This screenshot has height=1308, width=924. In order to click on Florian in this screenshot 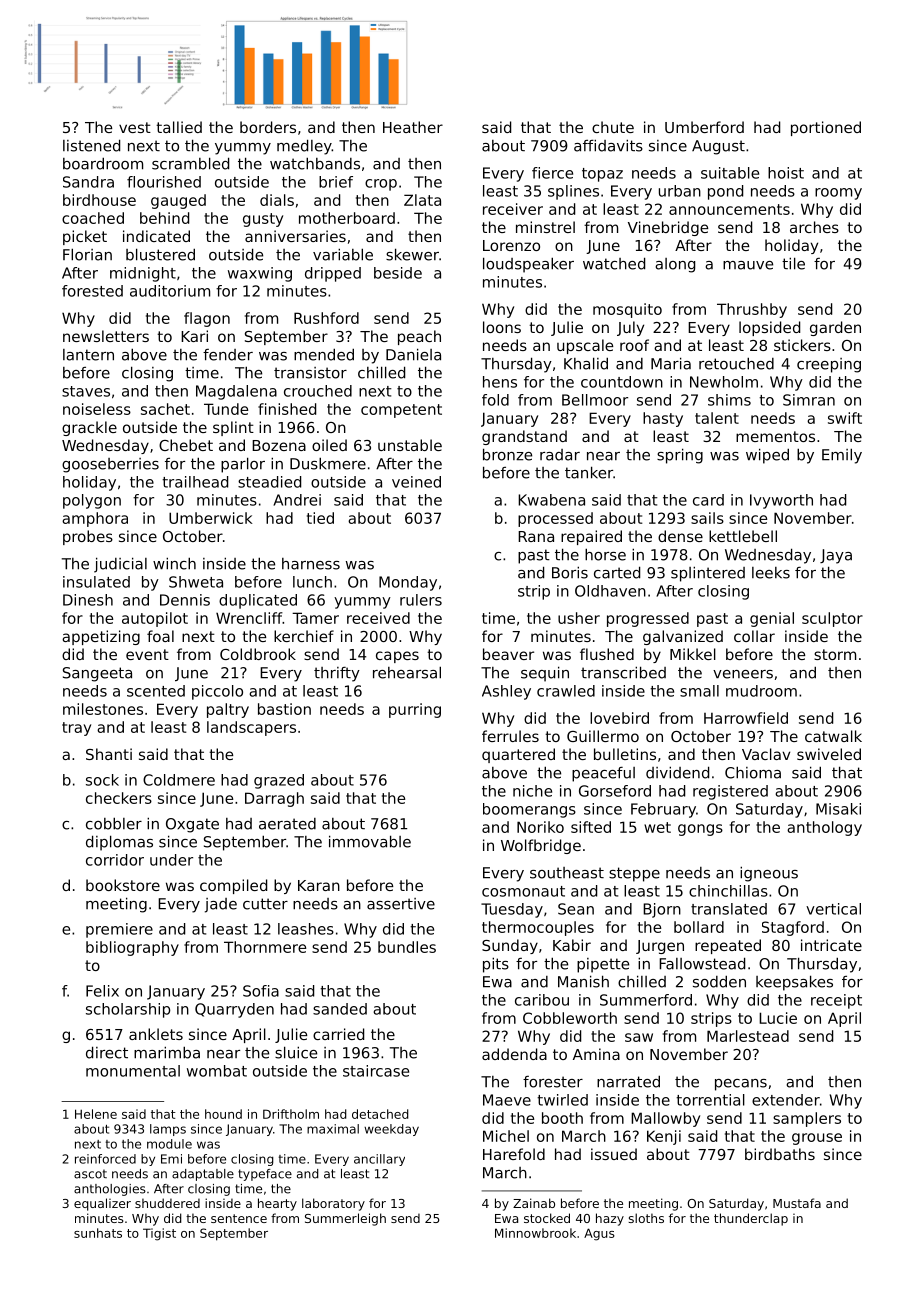, I will do `click(87, 254)`.
